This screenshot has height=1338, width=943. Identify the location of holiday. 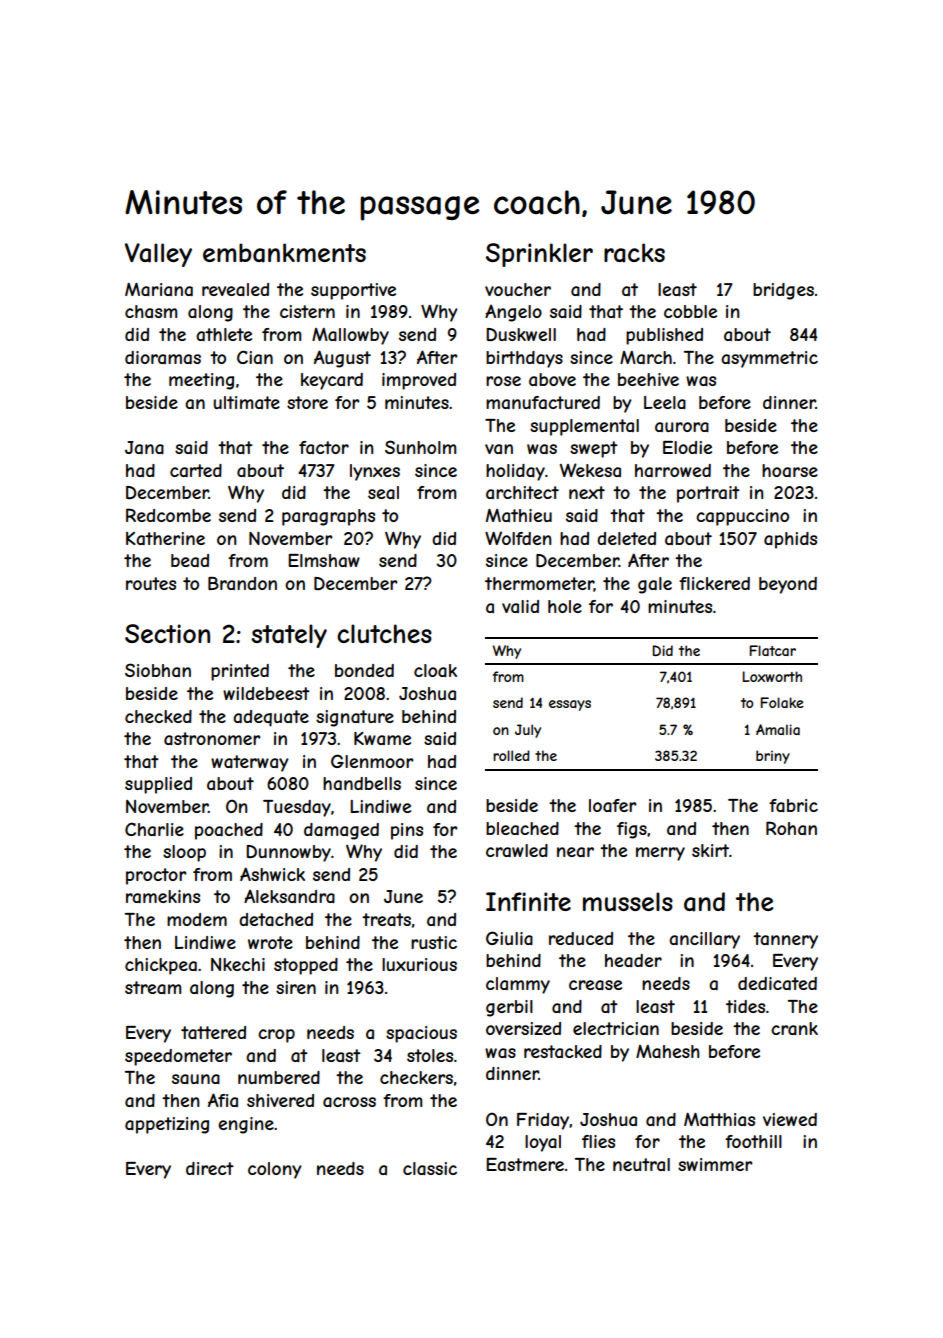
(515, 472).
